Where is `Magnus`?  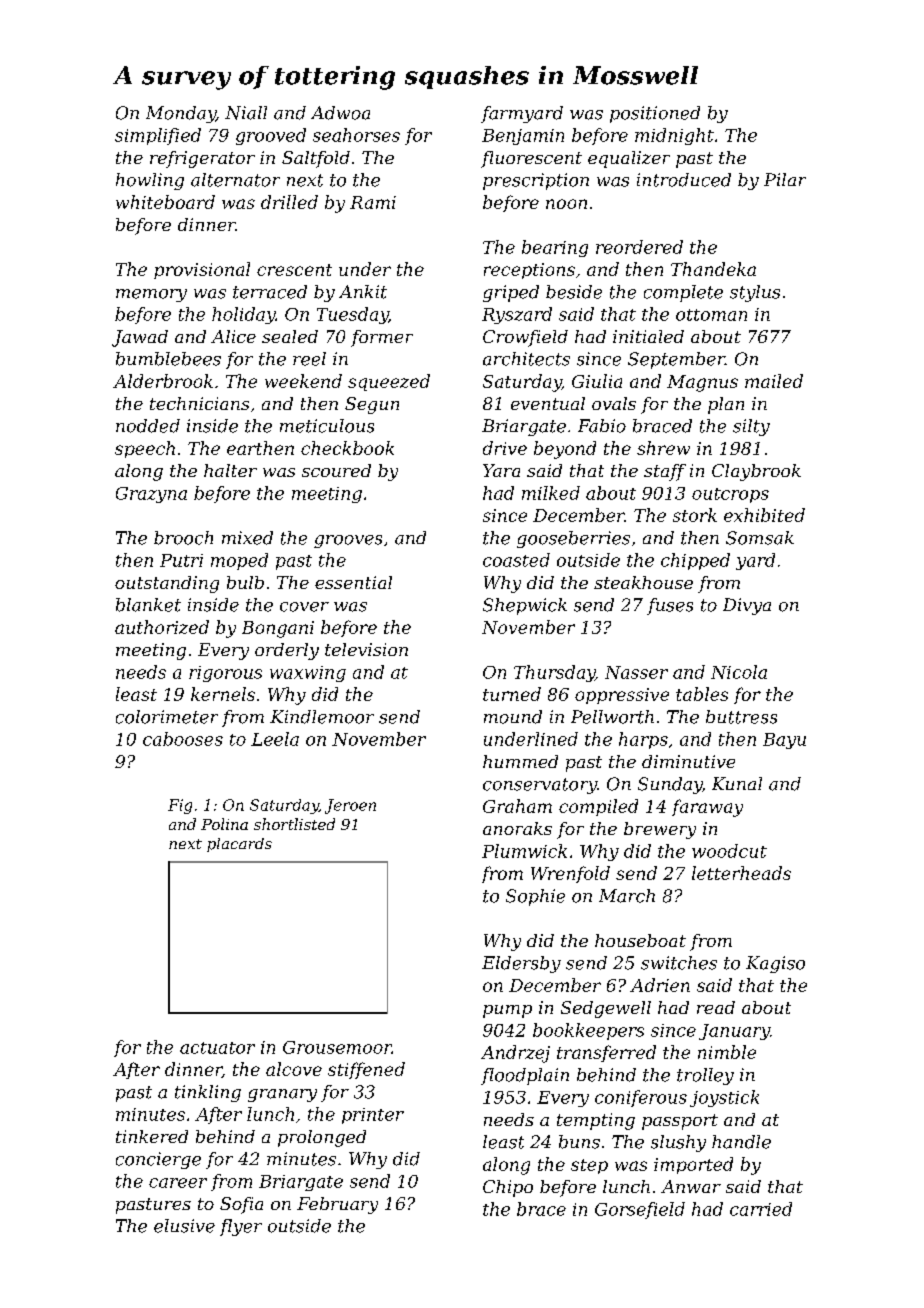
Magnus is located at coordinates (702, 383).
